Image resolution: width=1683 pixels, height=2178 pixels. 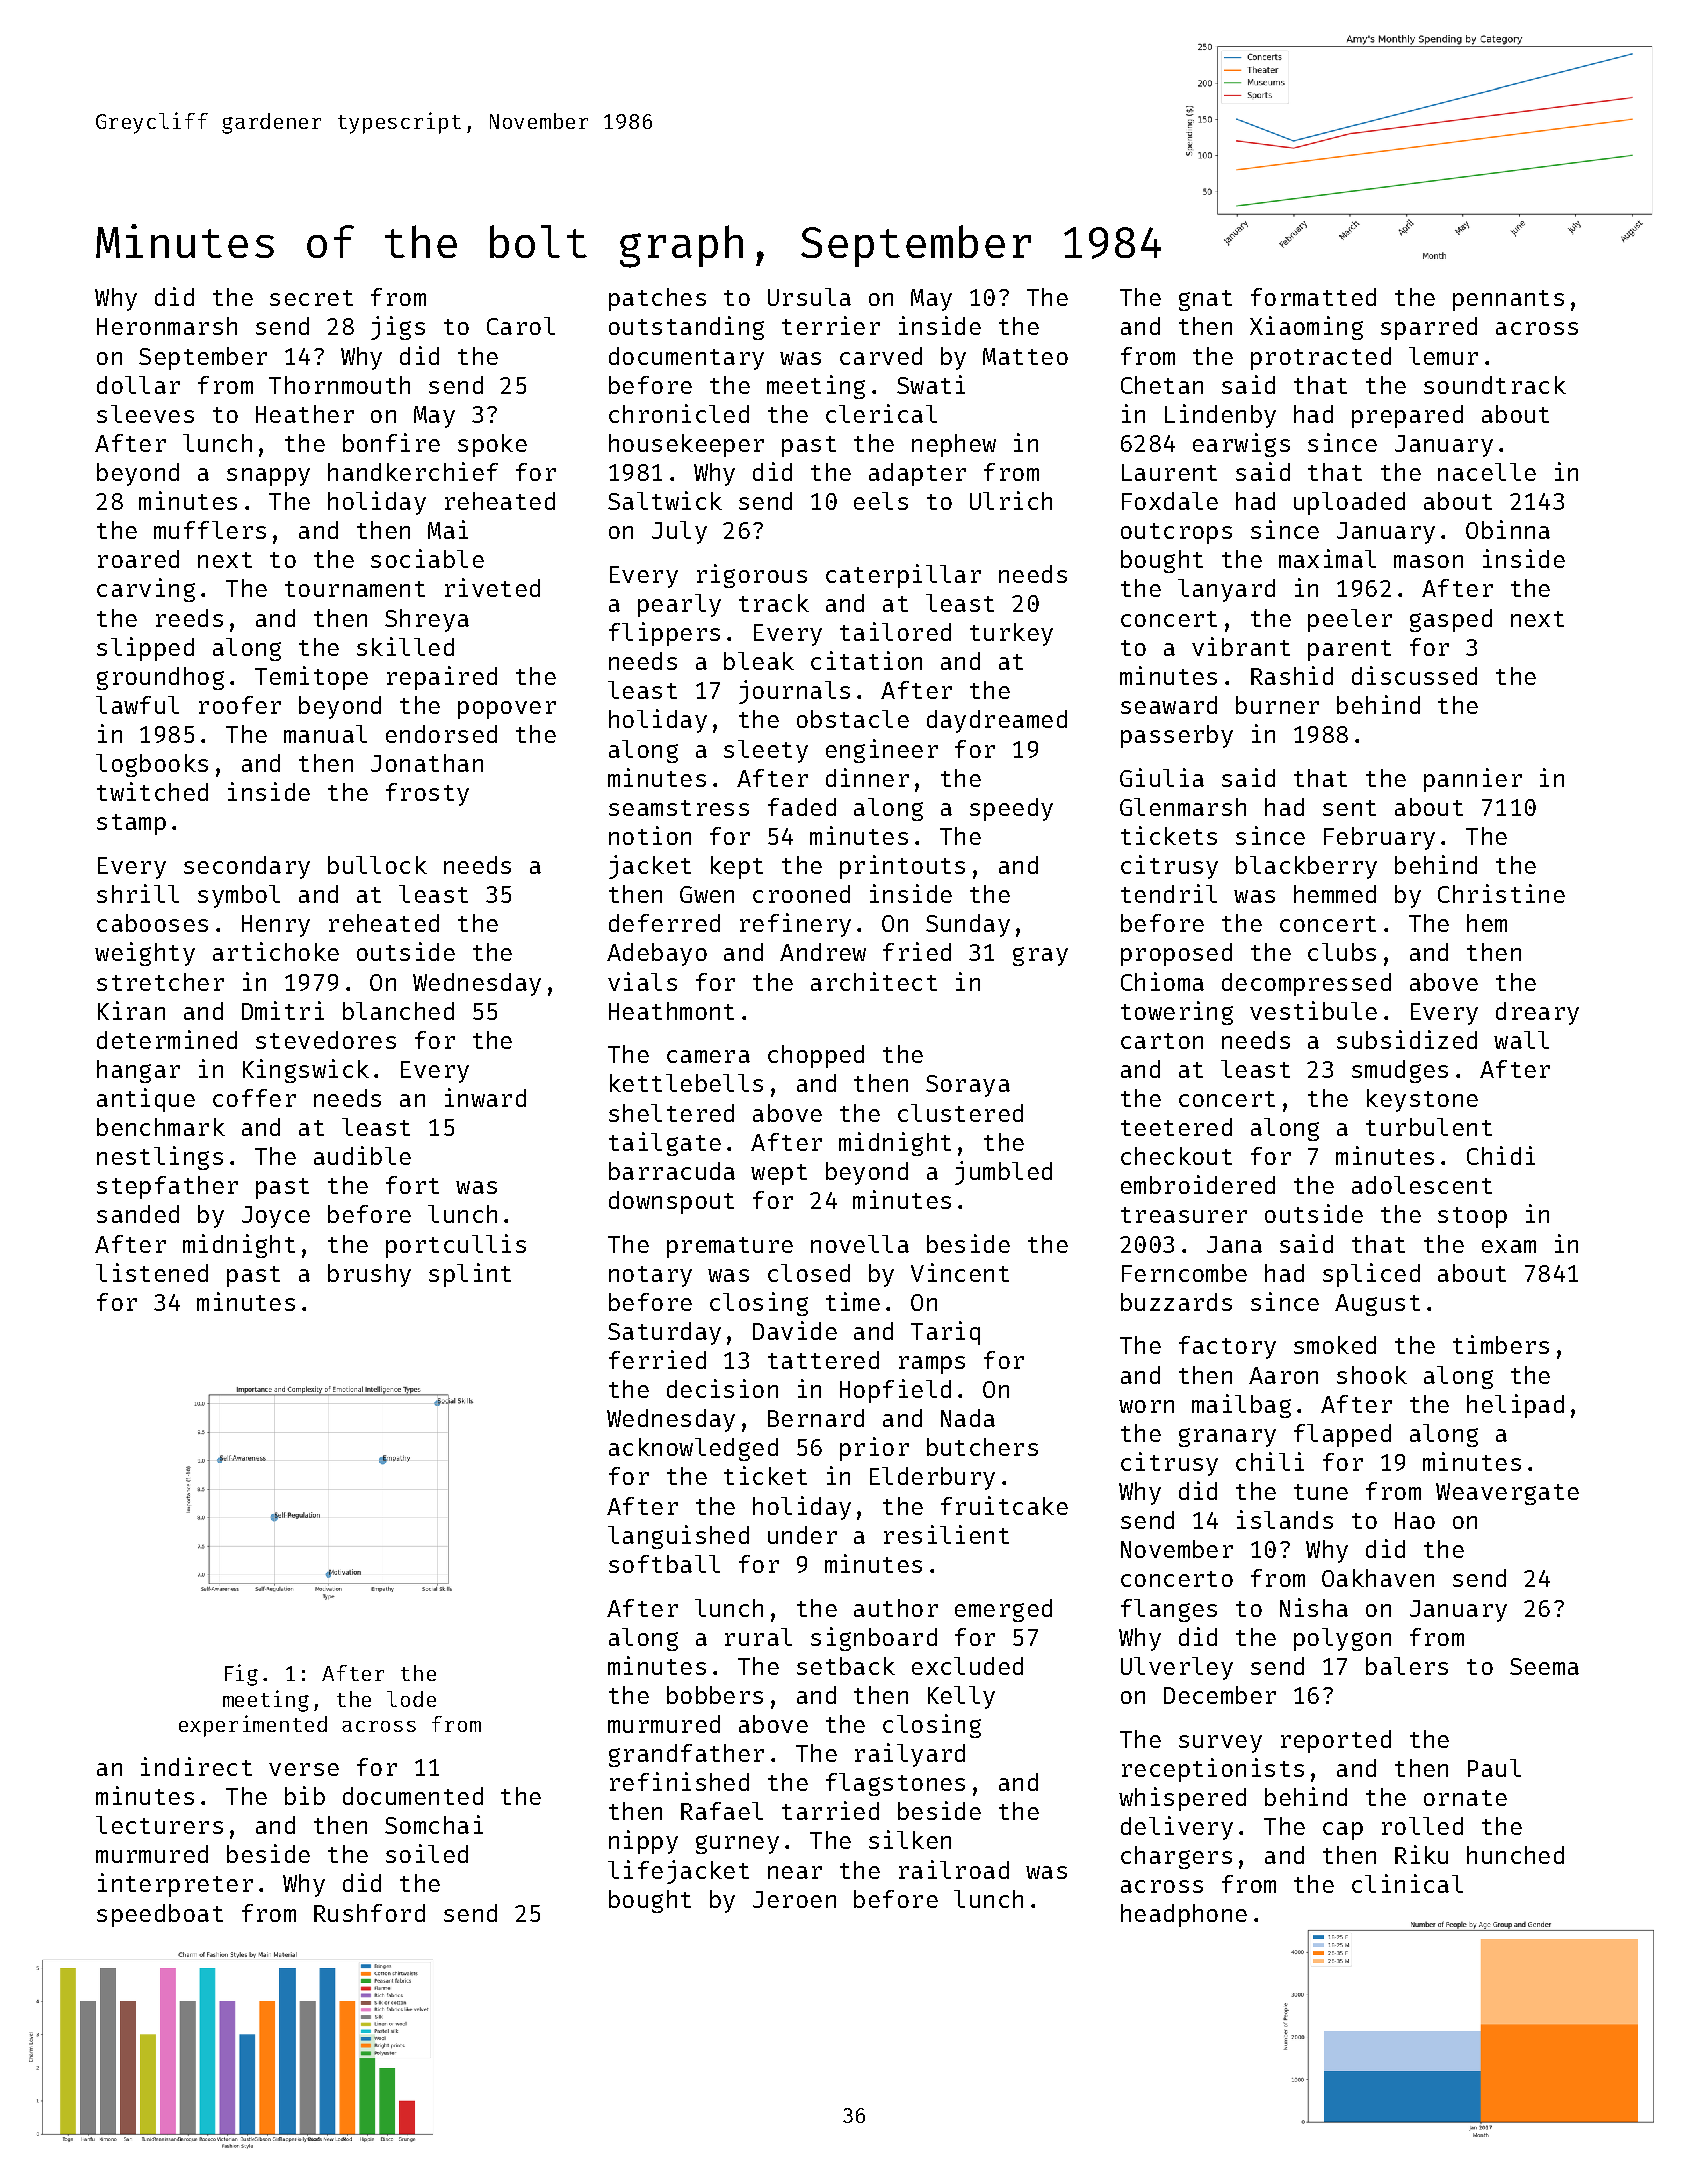 What do you see at coordinates (809, 297) in the page?
I see `Ursula` at bounding box center [809, 297].
